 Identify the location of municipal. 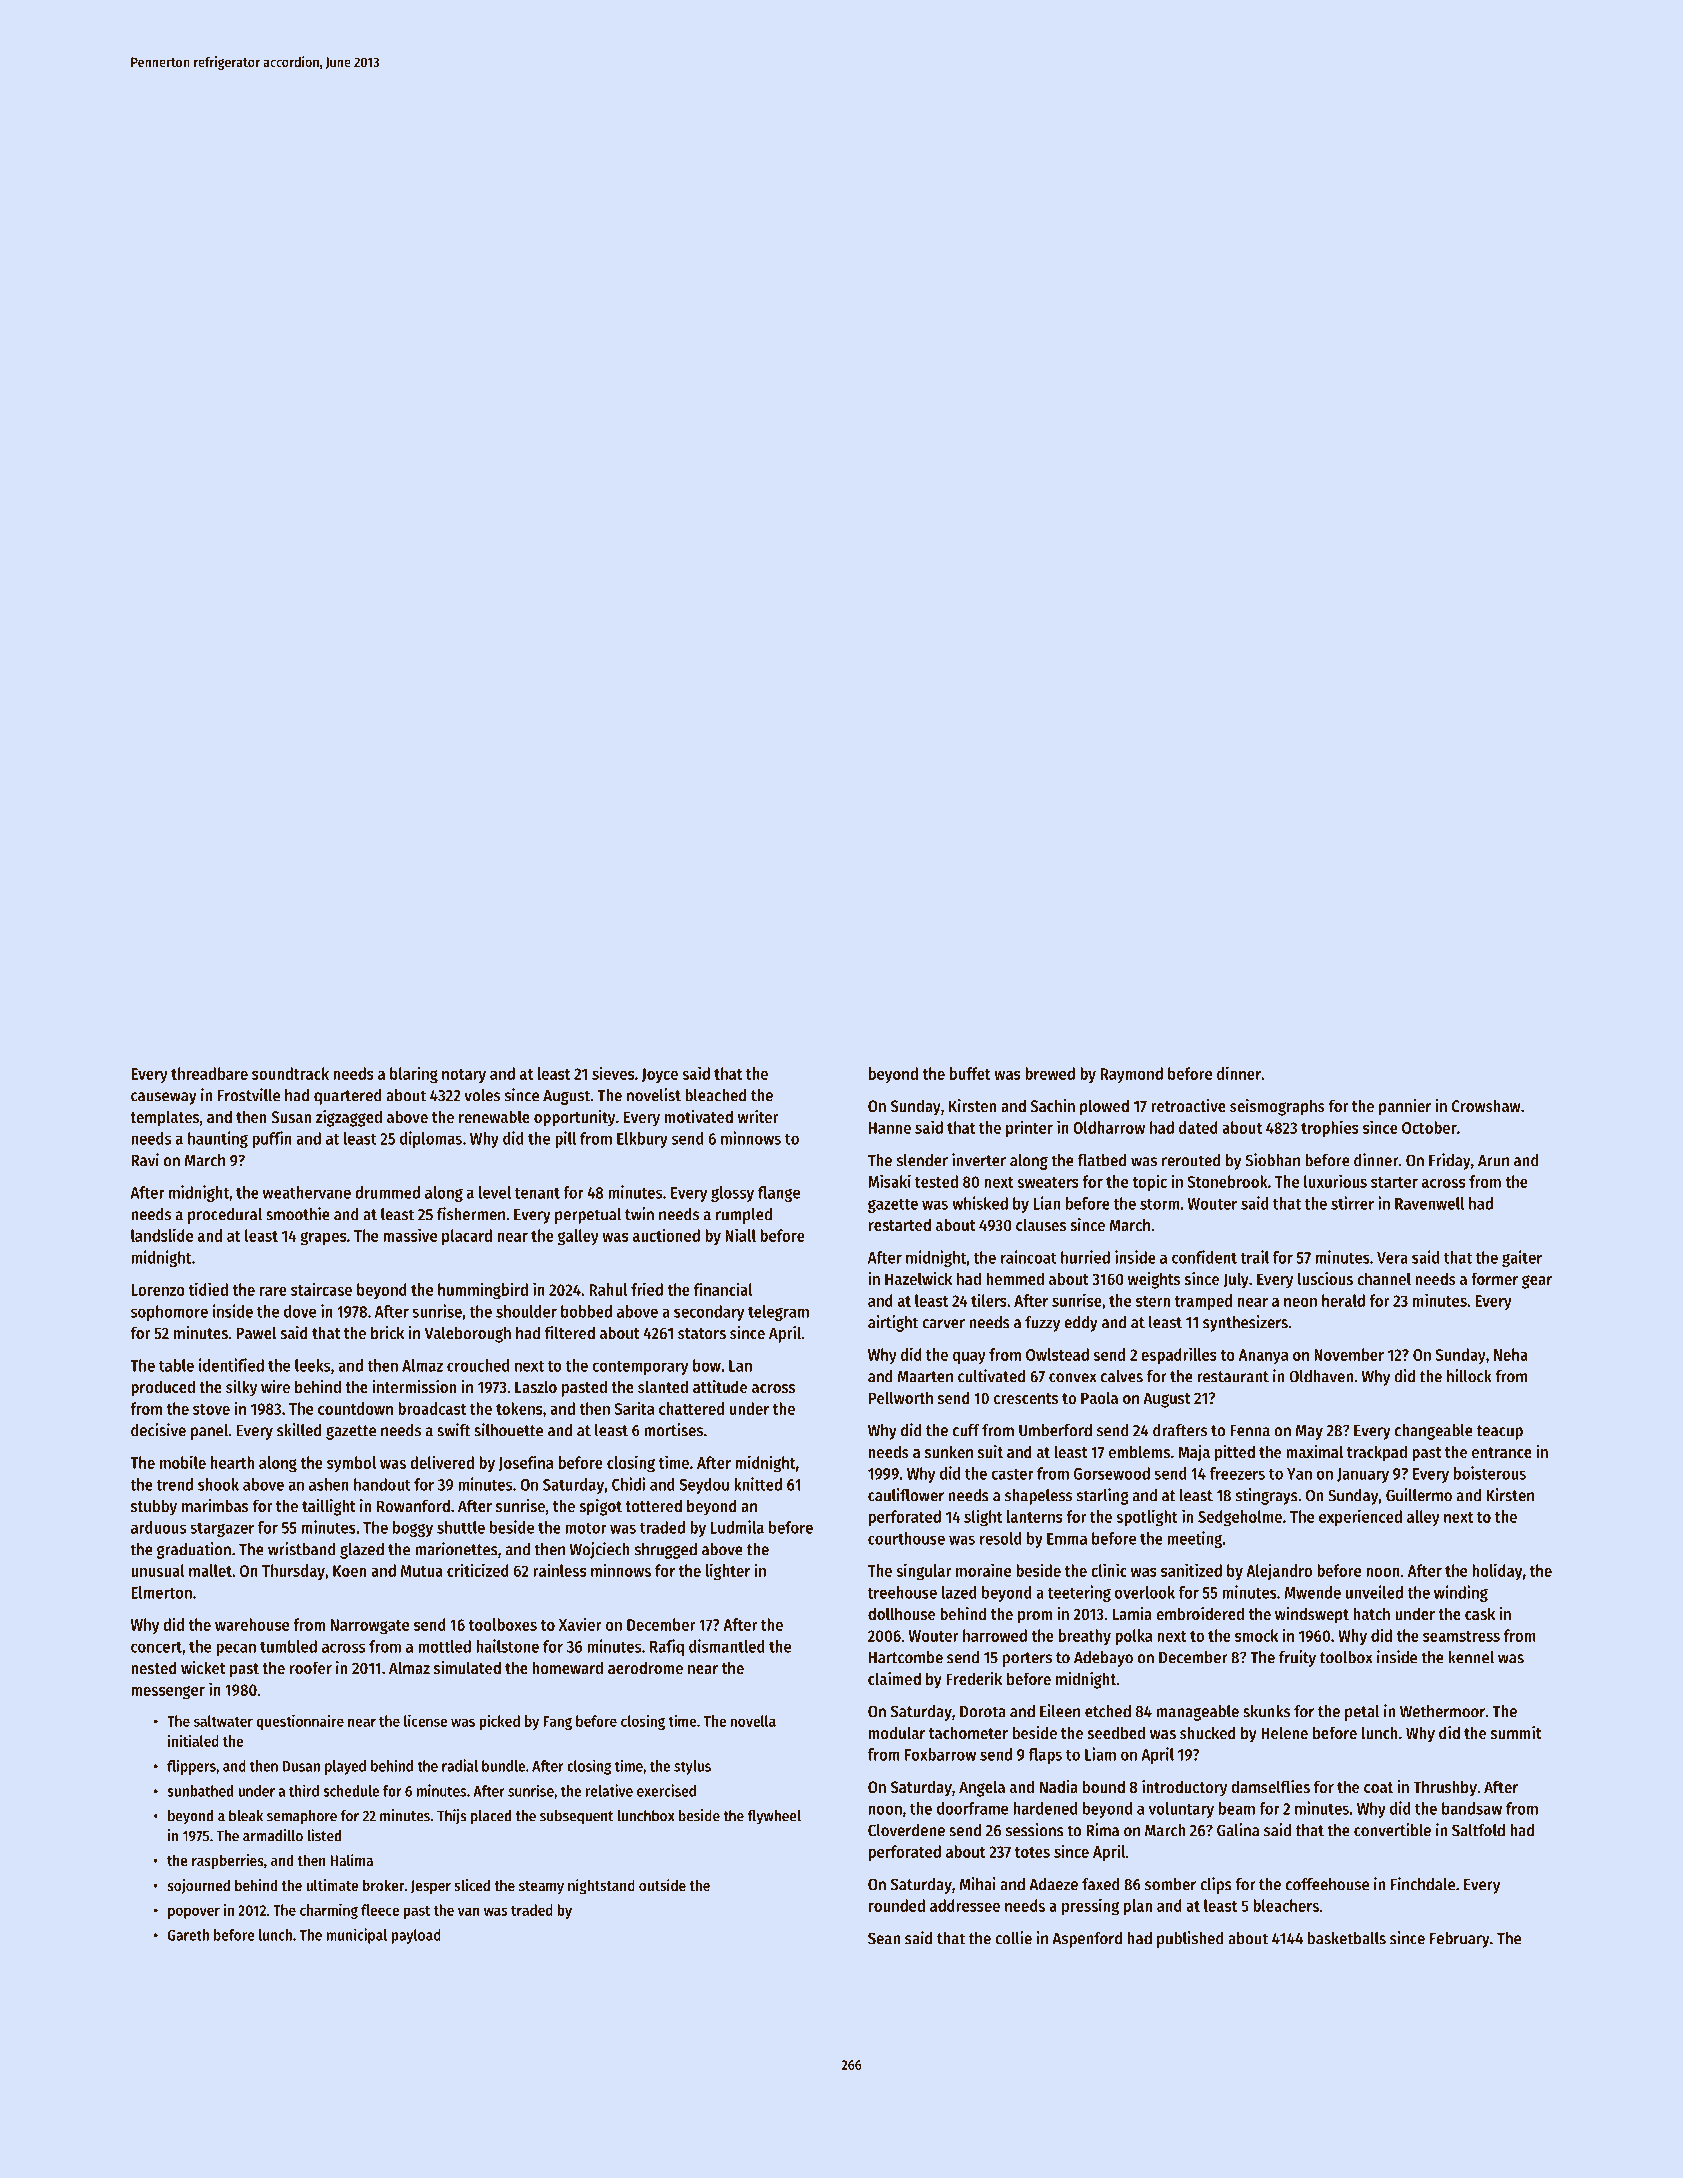
(356, 1936).
